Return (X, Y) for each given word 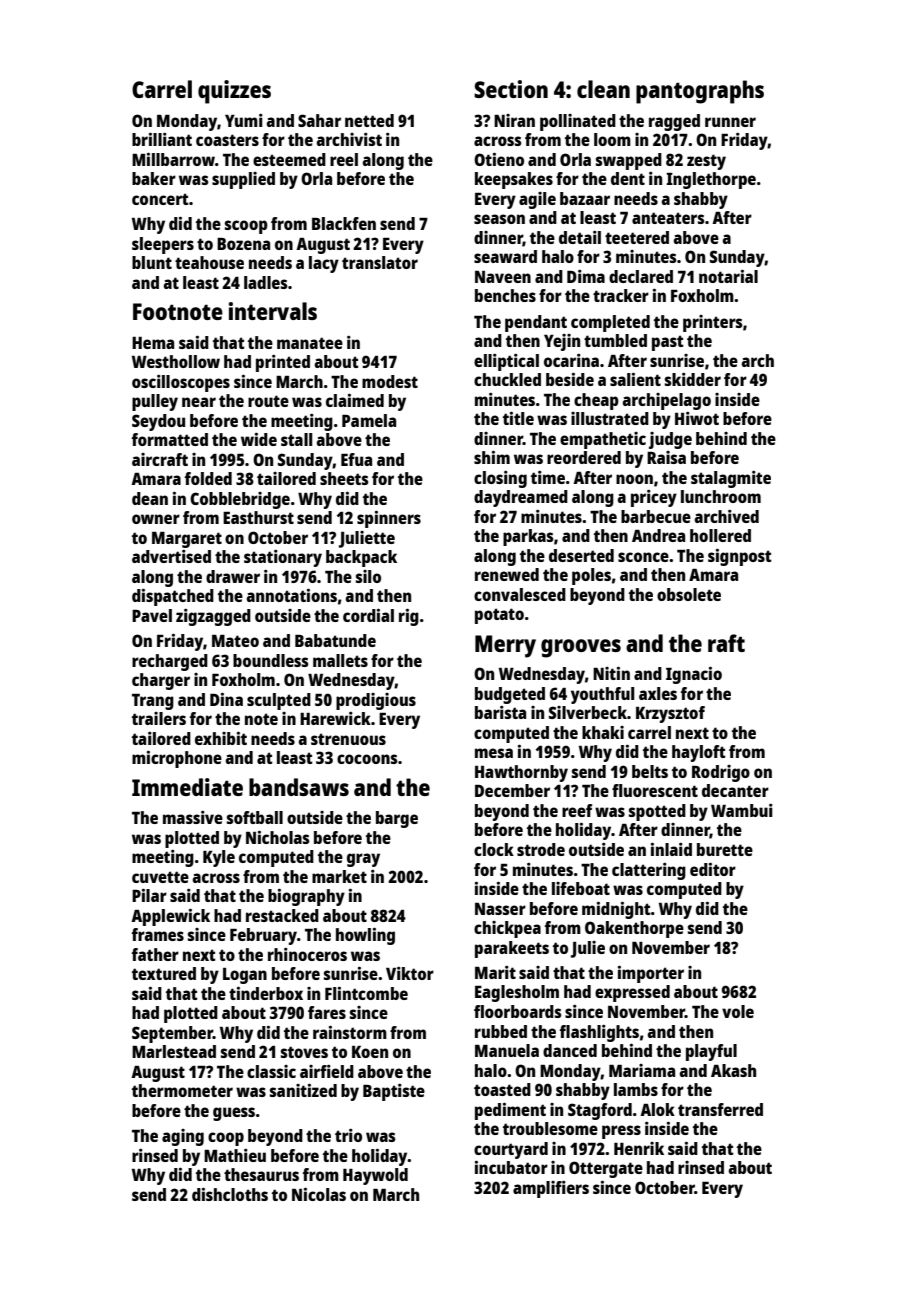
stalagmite (731, 479)
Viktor (410, 973)
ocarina (571, 360)
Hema (153, 343)
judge (670, 440)
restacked (282, 915)
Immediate (187, 787)
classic (271, 1071)
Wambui (742, 810)
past (668, 343)
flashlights (599, 1033)
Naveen (503, 277)
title (518, 418)
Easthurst (258, 517)
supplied (243, 180)
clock (494, 849)
